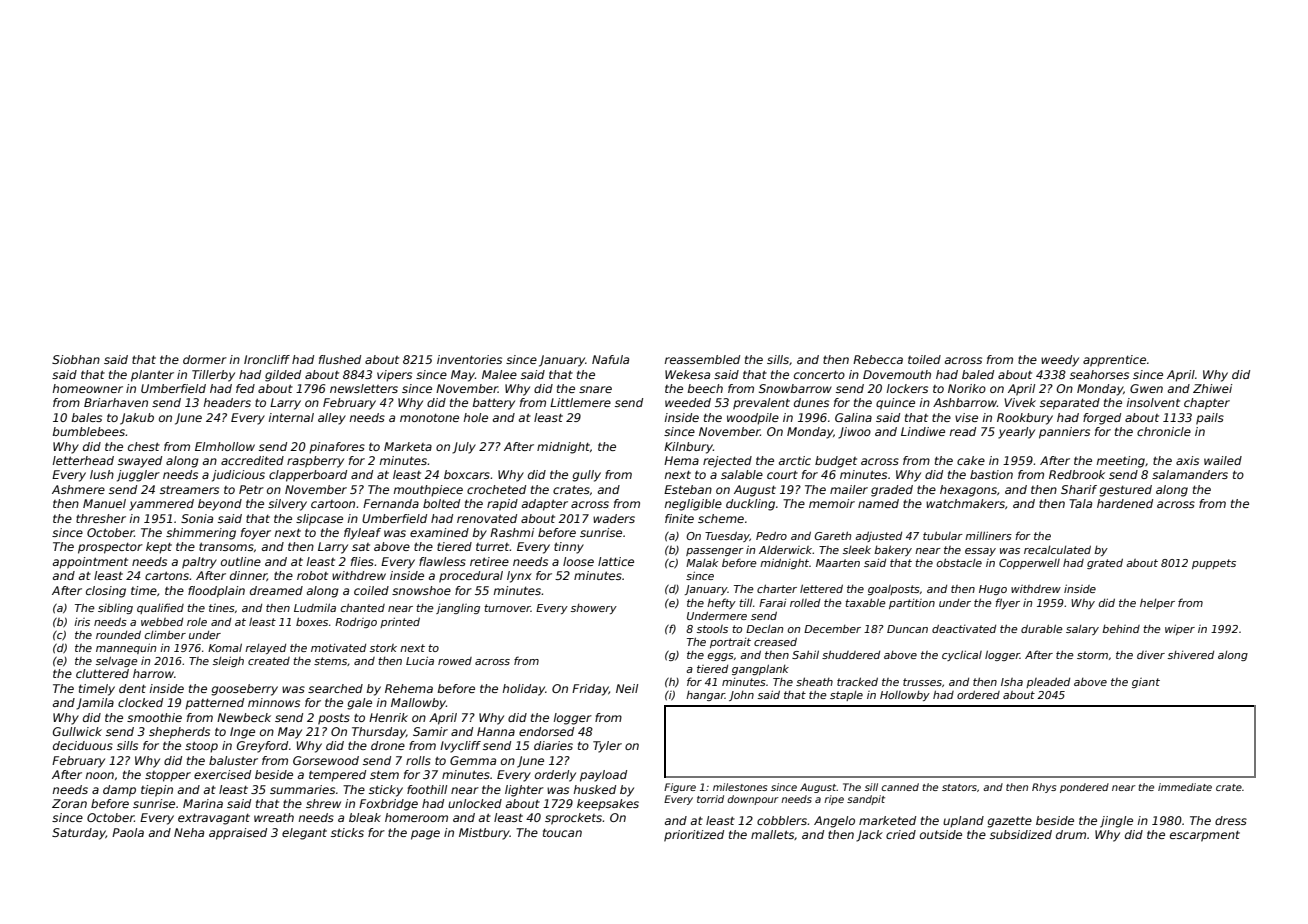 The width and height of the page is (1308, 924). I want to click on relayed, so click(265, 649).
